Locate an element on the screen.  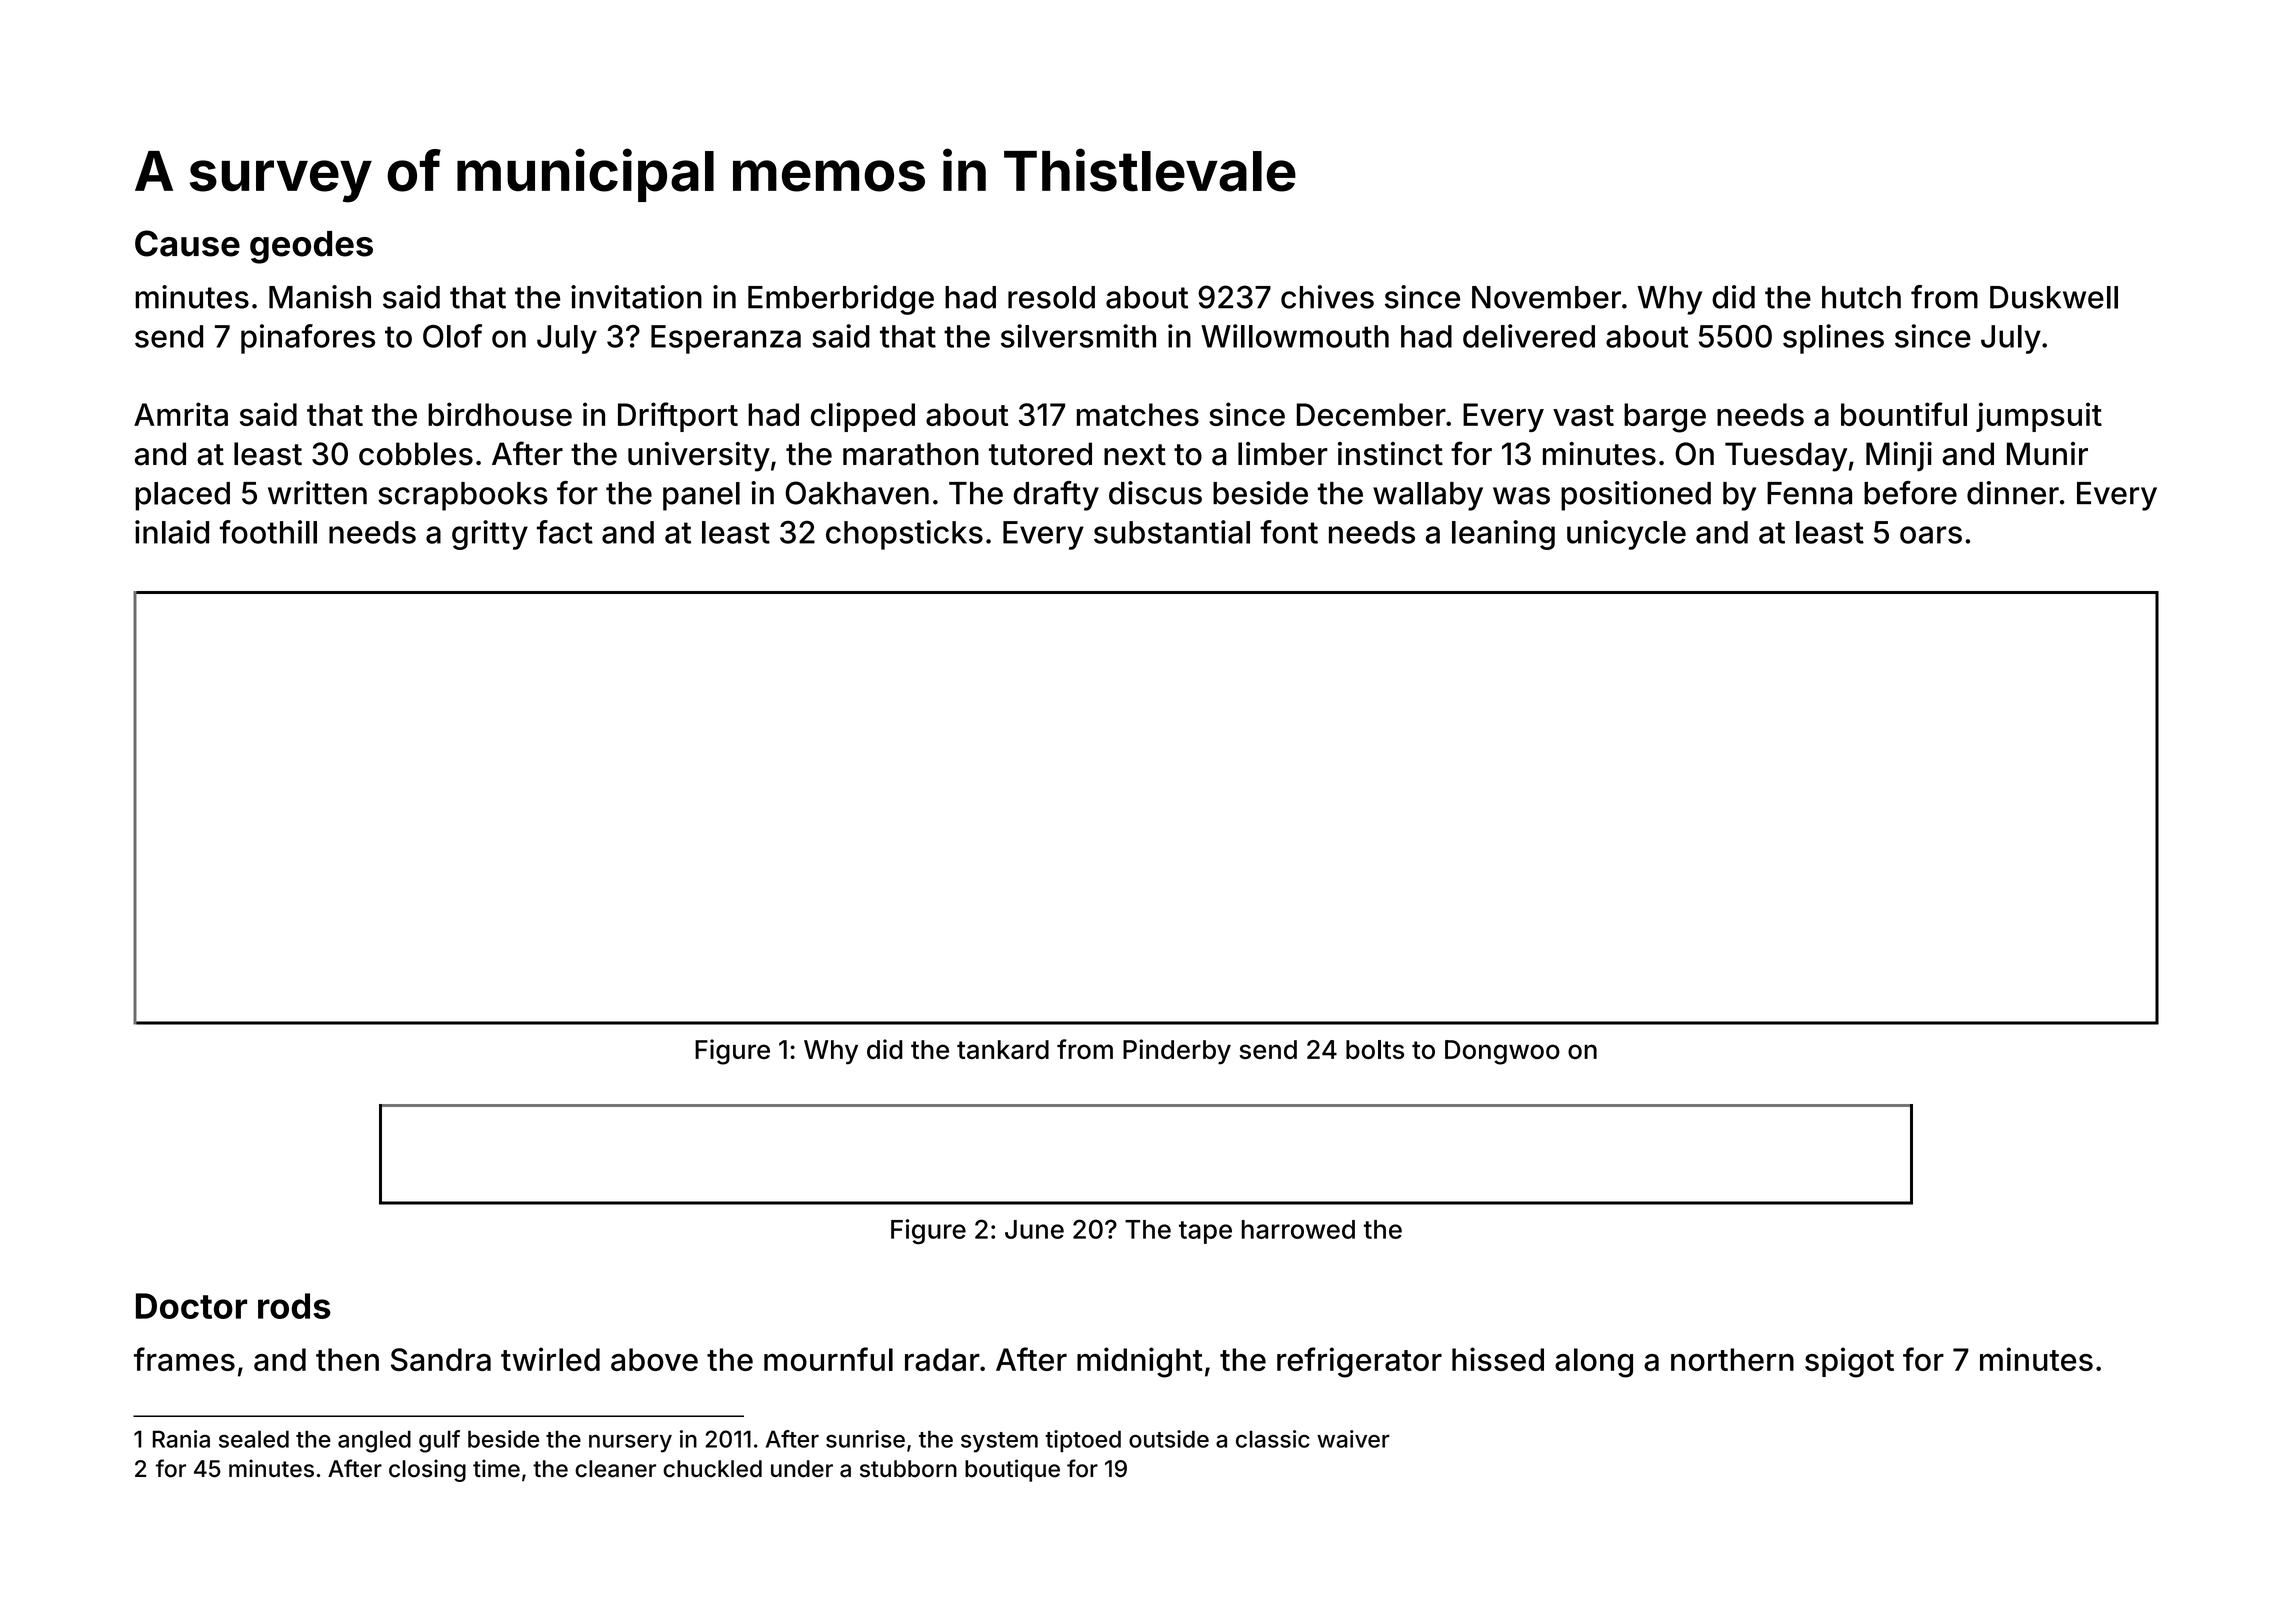
delivered is located at coordinates (1529, 336).
